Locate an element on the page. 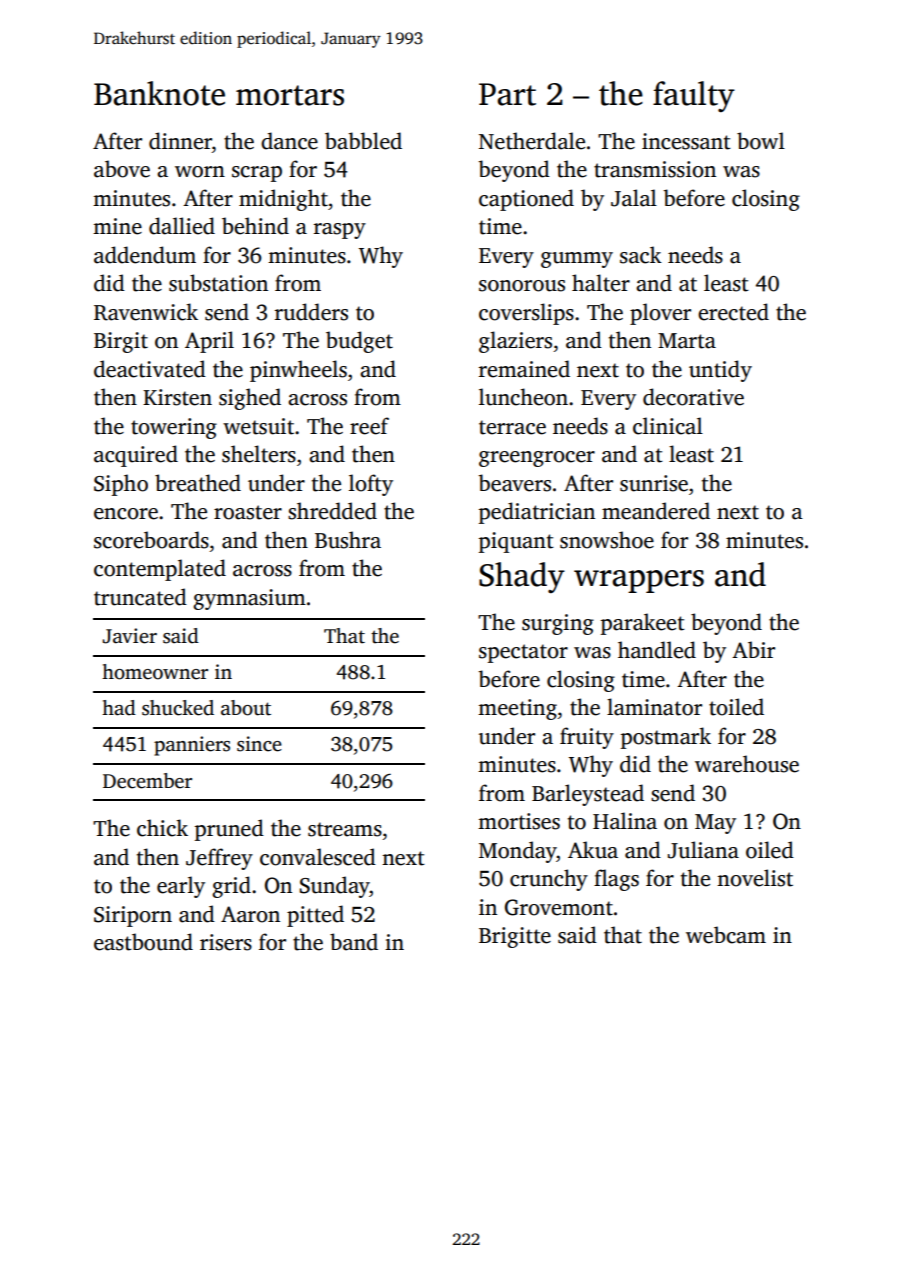  faulty is located at coordinates (694, 96).
